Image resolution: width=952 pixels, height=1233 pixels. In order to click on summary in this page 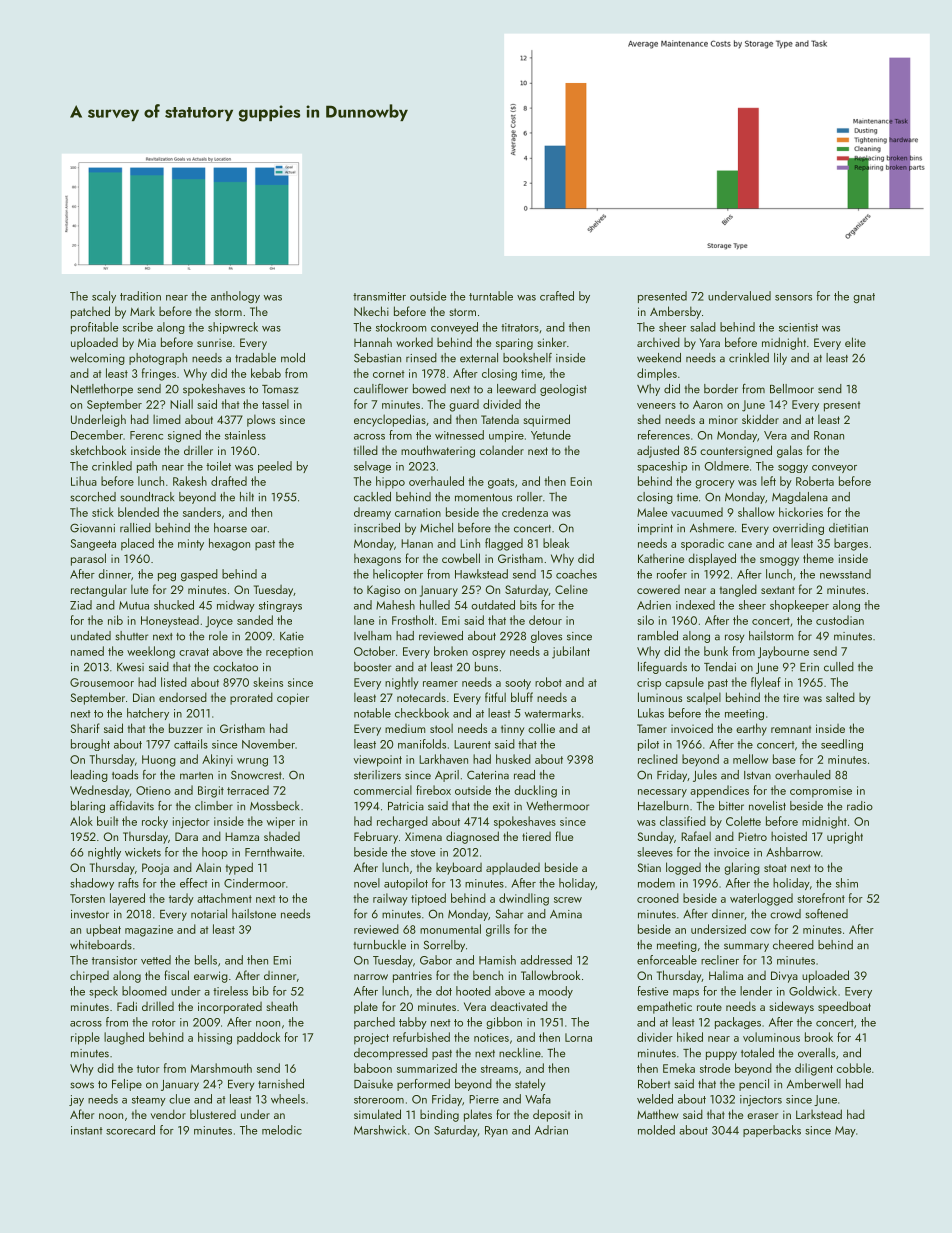, I will do `click(746, 947)`.
